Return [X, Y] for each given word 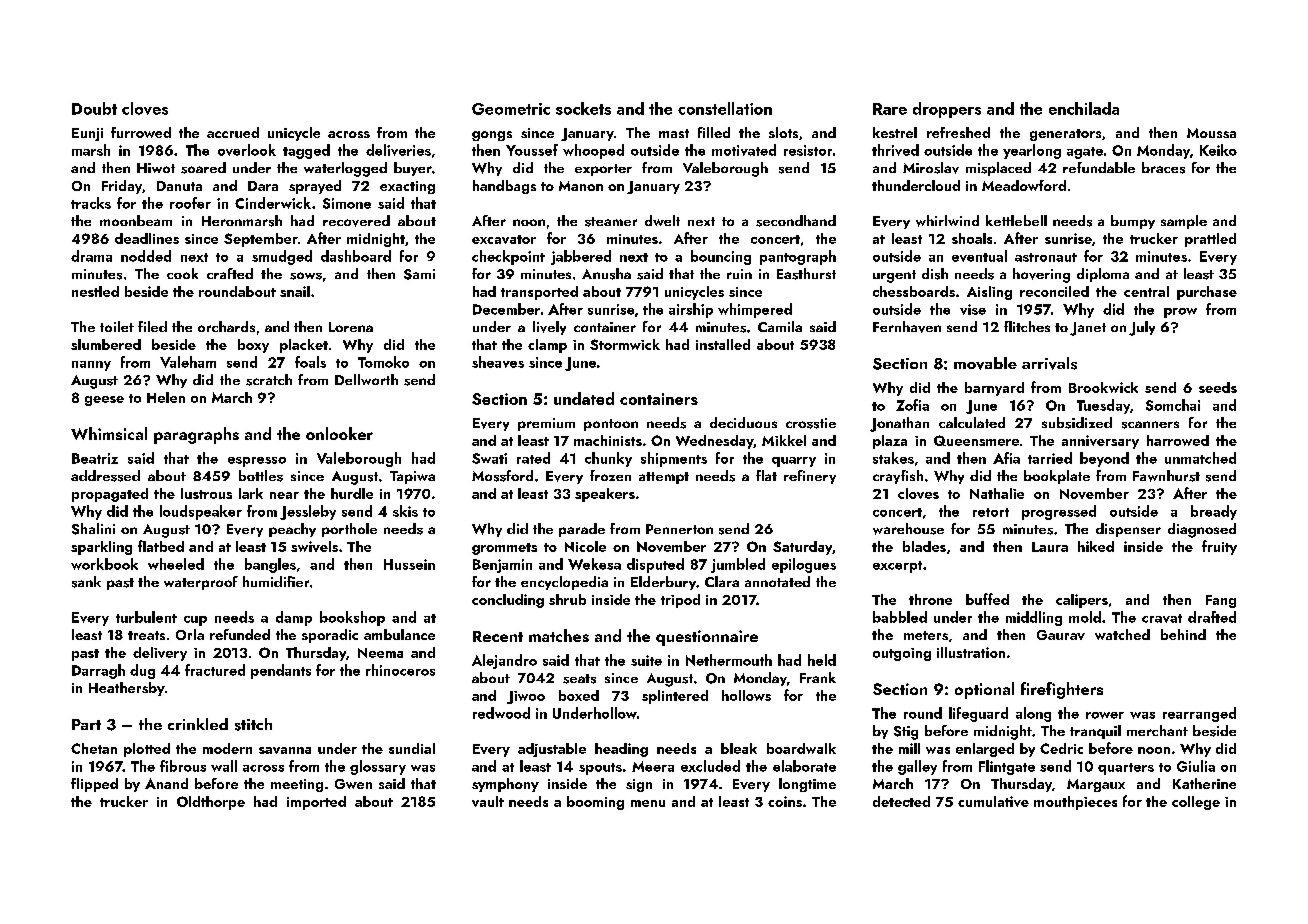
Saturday [802, 548]
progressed [1059, 512]
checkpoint [508, 257]
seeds [1218, 387]
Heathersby [126, 689]
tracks [91, 203]
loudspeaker [201, 512]
